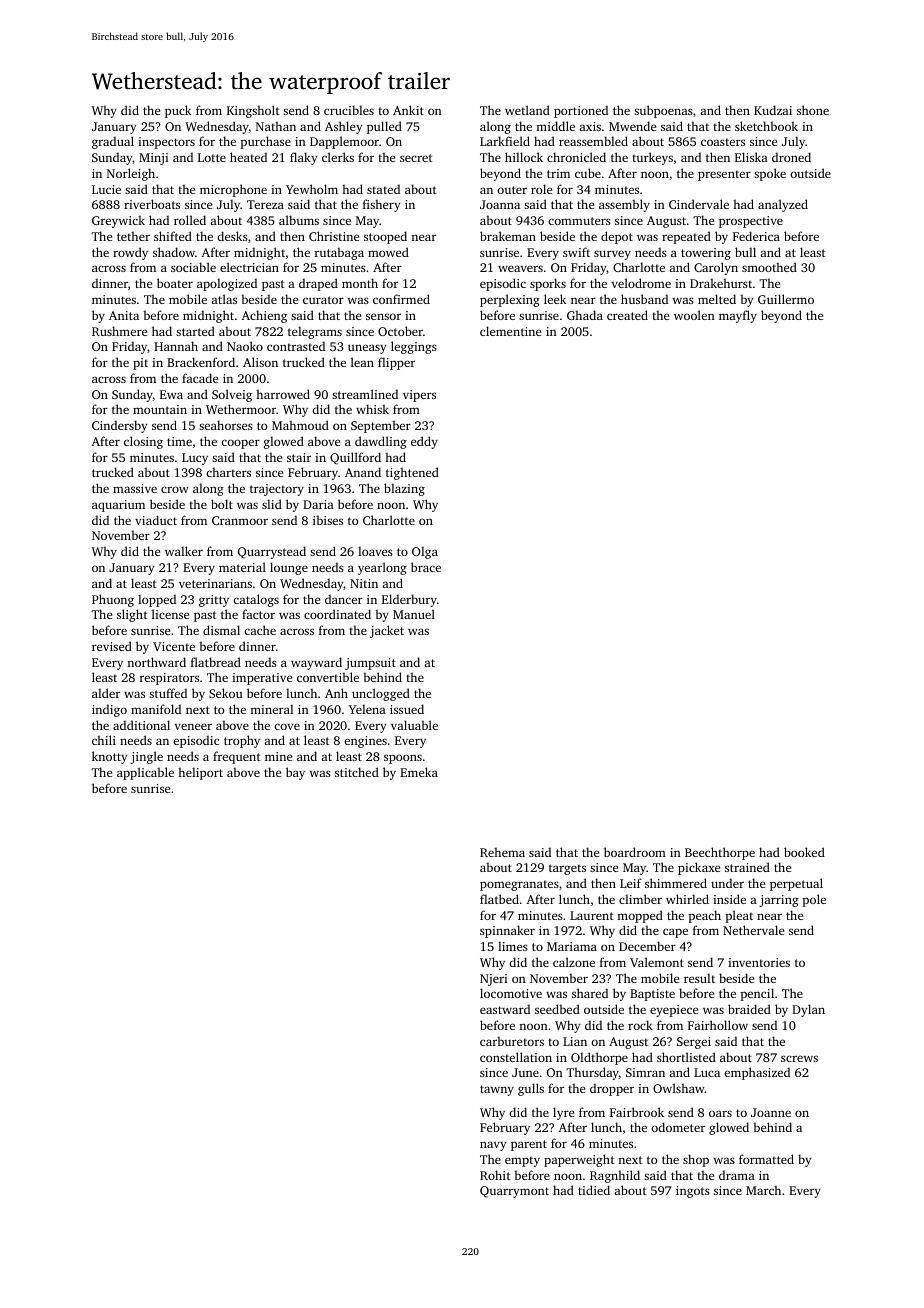 The height and width of the screenshot is (1308, 924). What do you see at coordinates (426, 567) in the screenshot?
I see `brace` at bounding box center [426, 567].
